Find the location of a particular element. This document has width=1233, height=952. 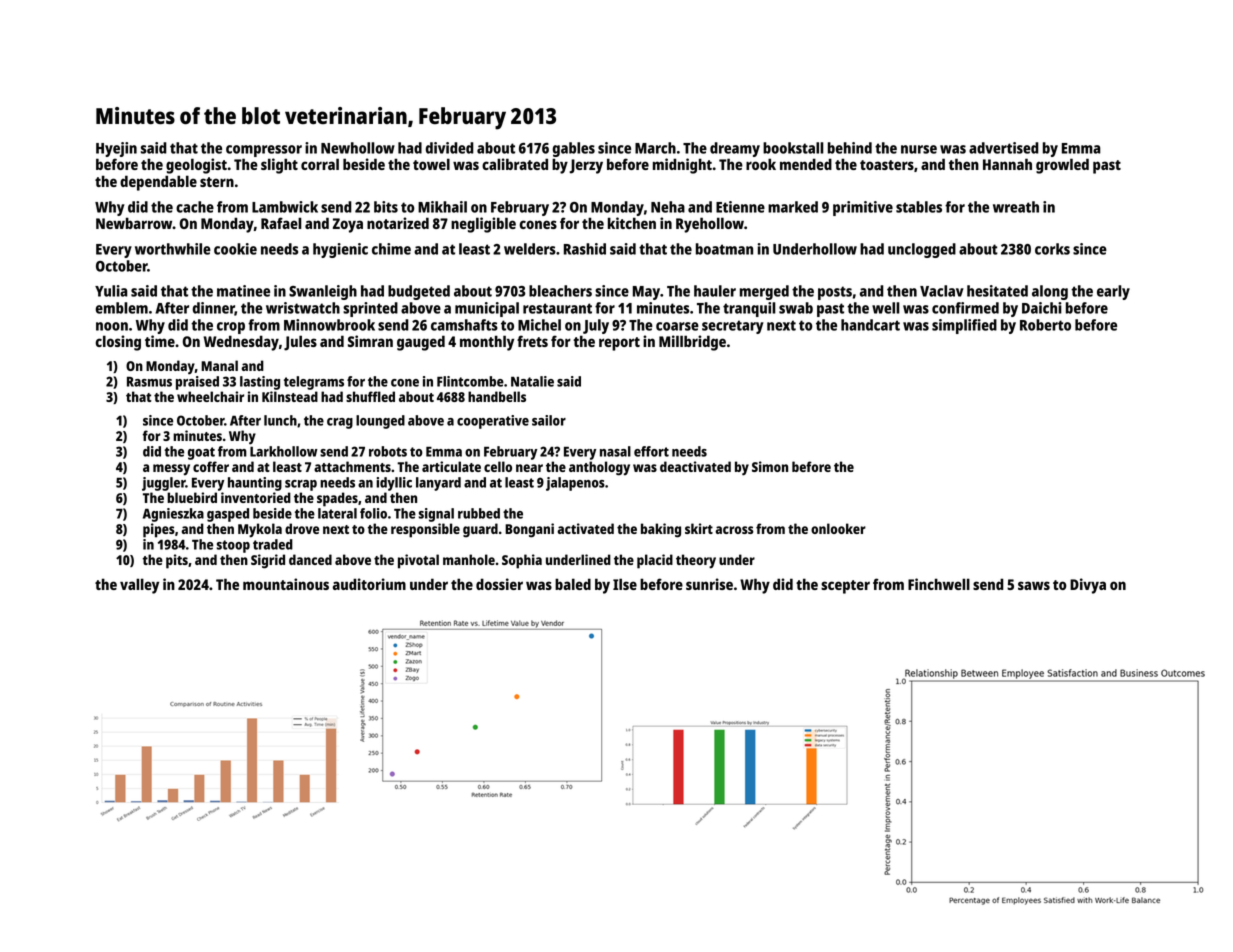

divided is located at coordinates (449, 148).
